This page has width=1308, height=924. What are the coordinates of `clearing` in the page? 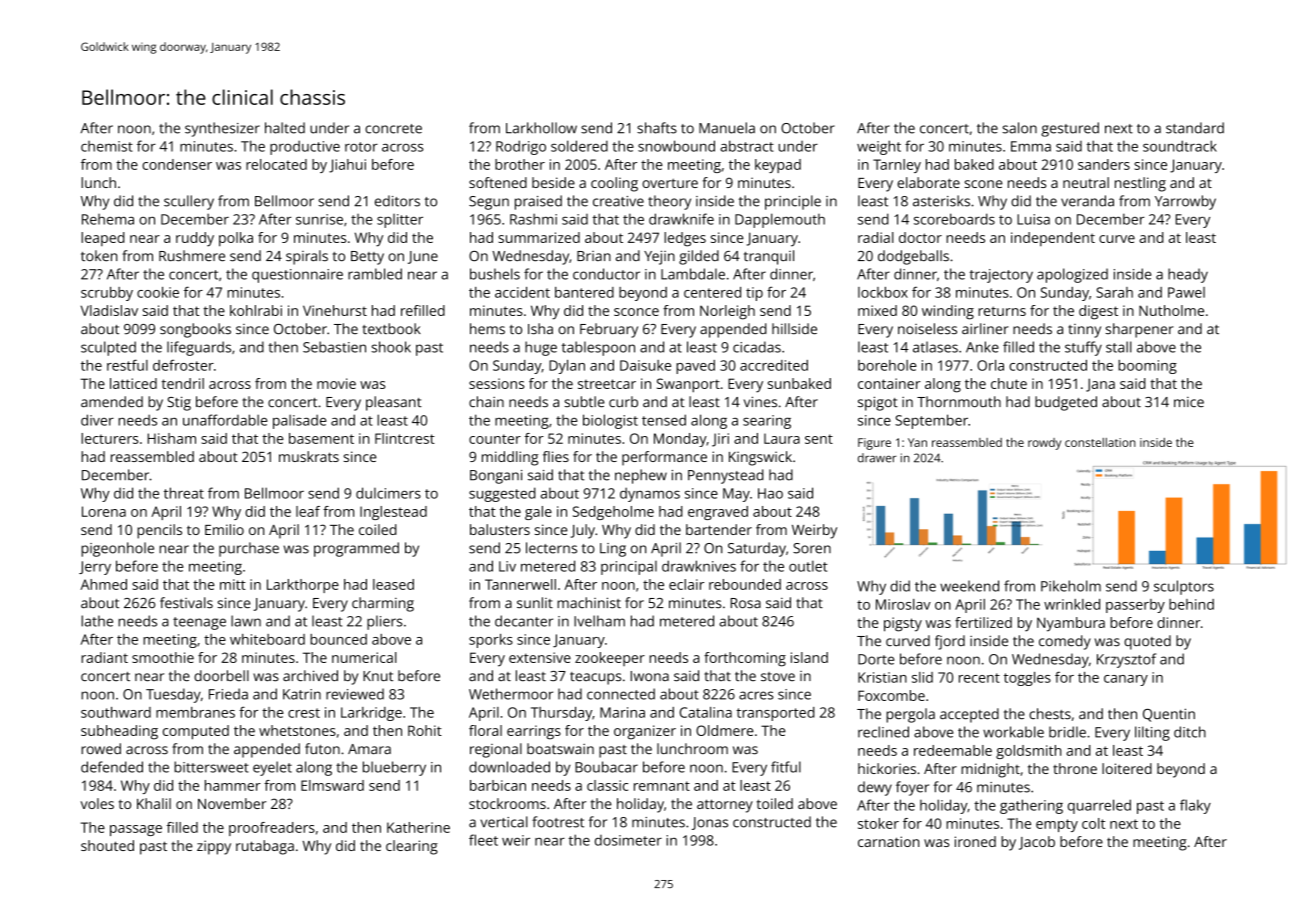 It's located at (412, 847).
